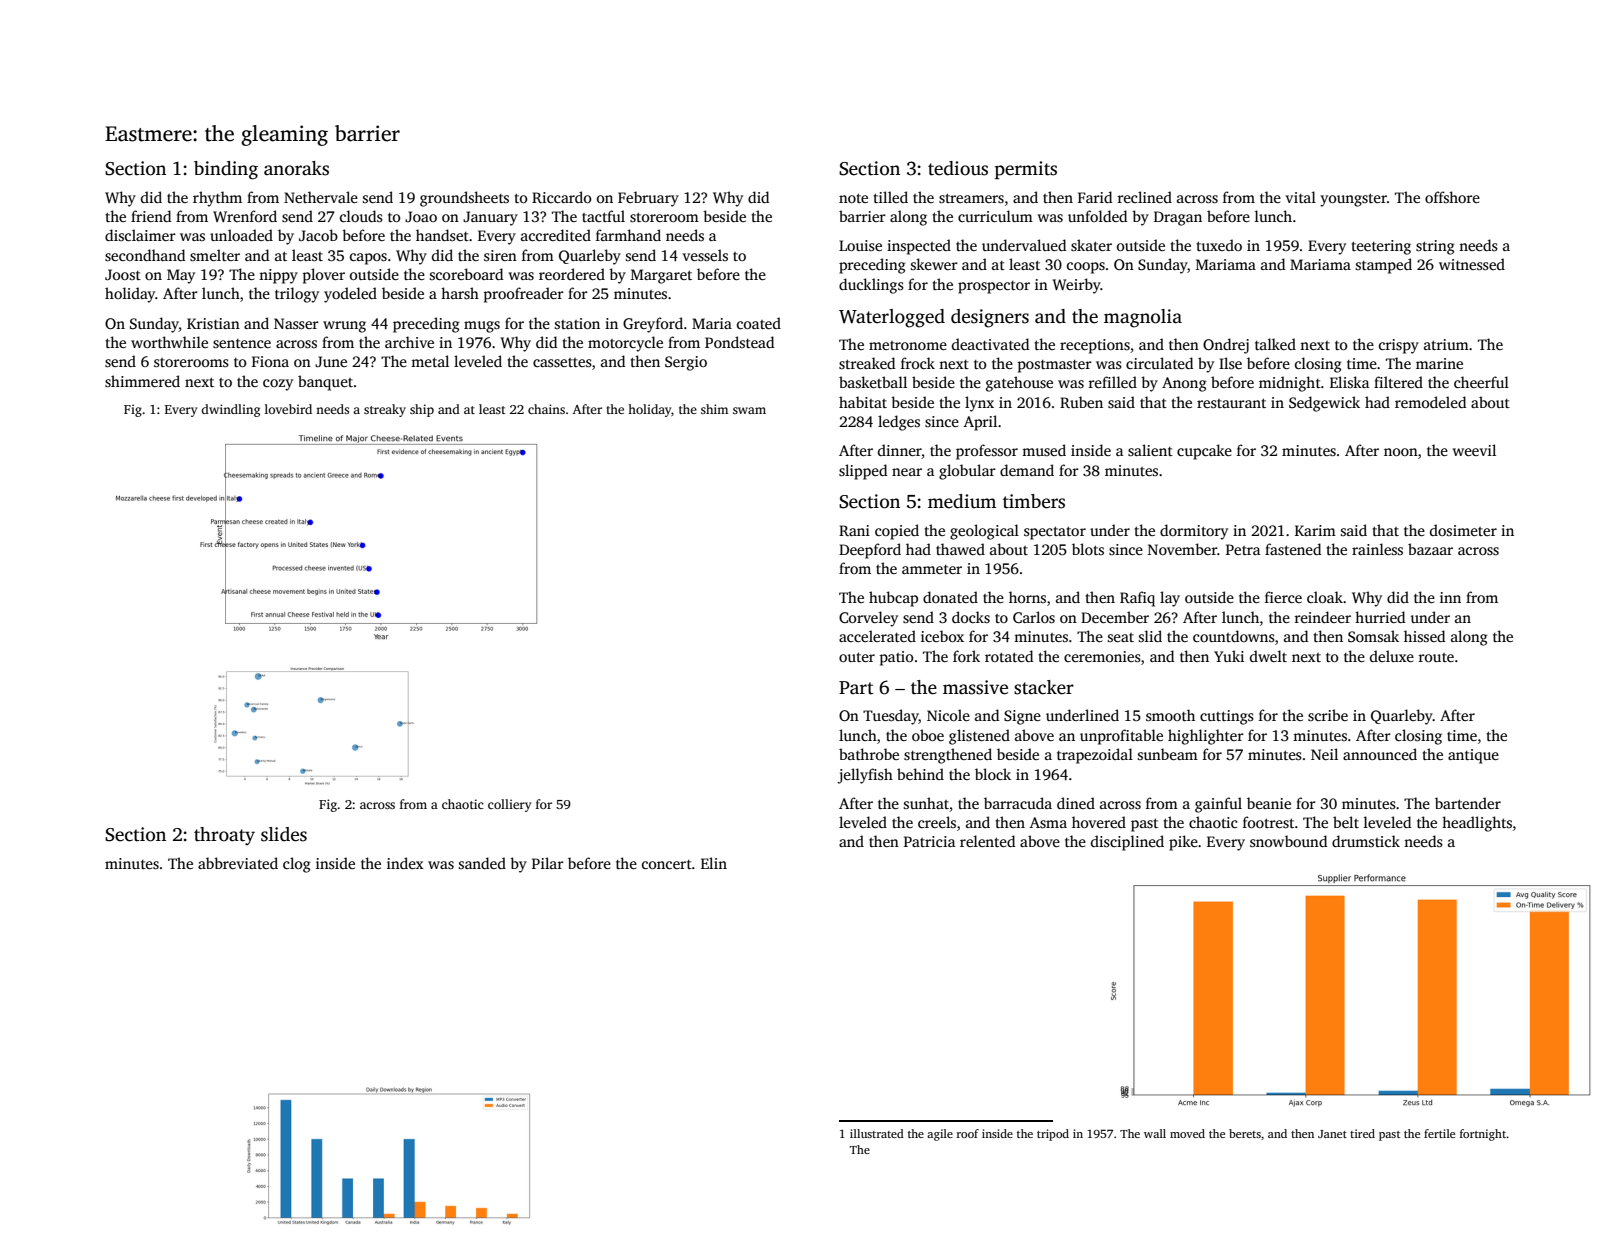  What do you see at coordinates (929, 841) in the page?
I see `Patricia` at bounding box center [929, 841].
